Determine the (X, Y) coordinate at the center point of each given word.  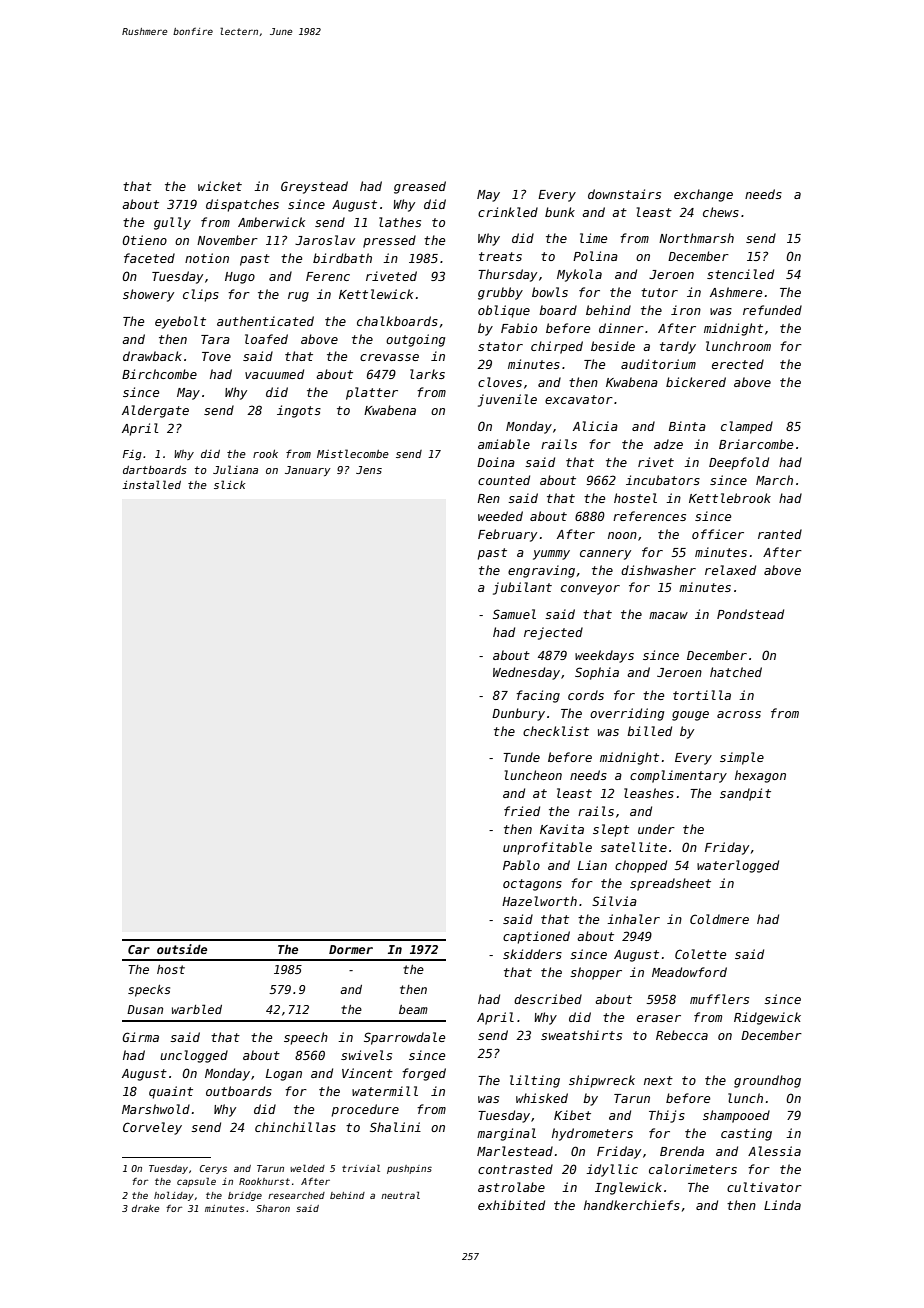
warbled (197, 1009)
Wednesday (526, 673)
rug (298, 297)
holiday (174, 1196)
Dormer (351, 949)
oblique (504, 311)
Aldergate (155, 411)
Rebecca (682, 1035)
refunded (772, 310)
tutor (659, 292)
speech (306, 1038)
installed (151, 484)
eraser (659, 1018)
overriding (627, 714)
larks (427, 374)
